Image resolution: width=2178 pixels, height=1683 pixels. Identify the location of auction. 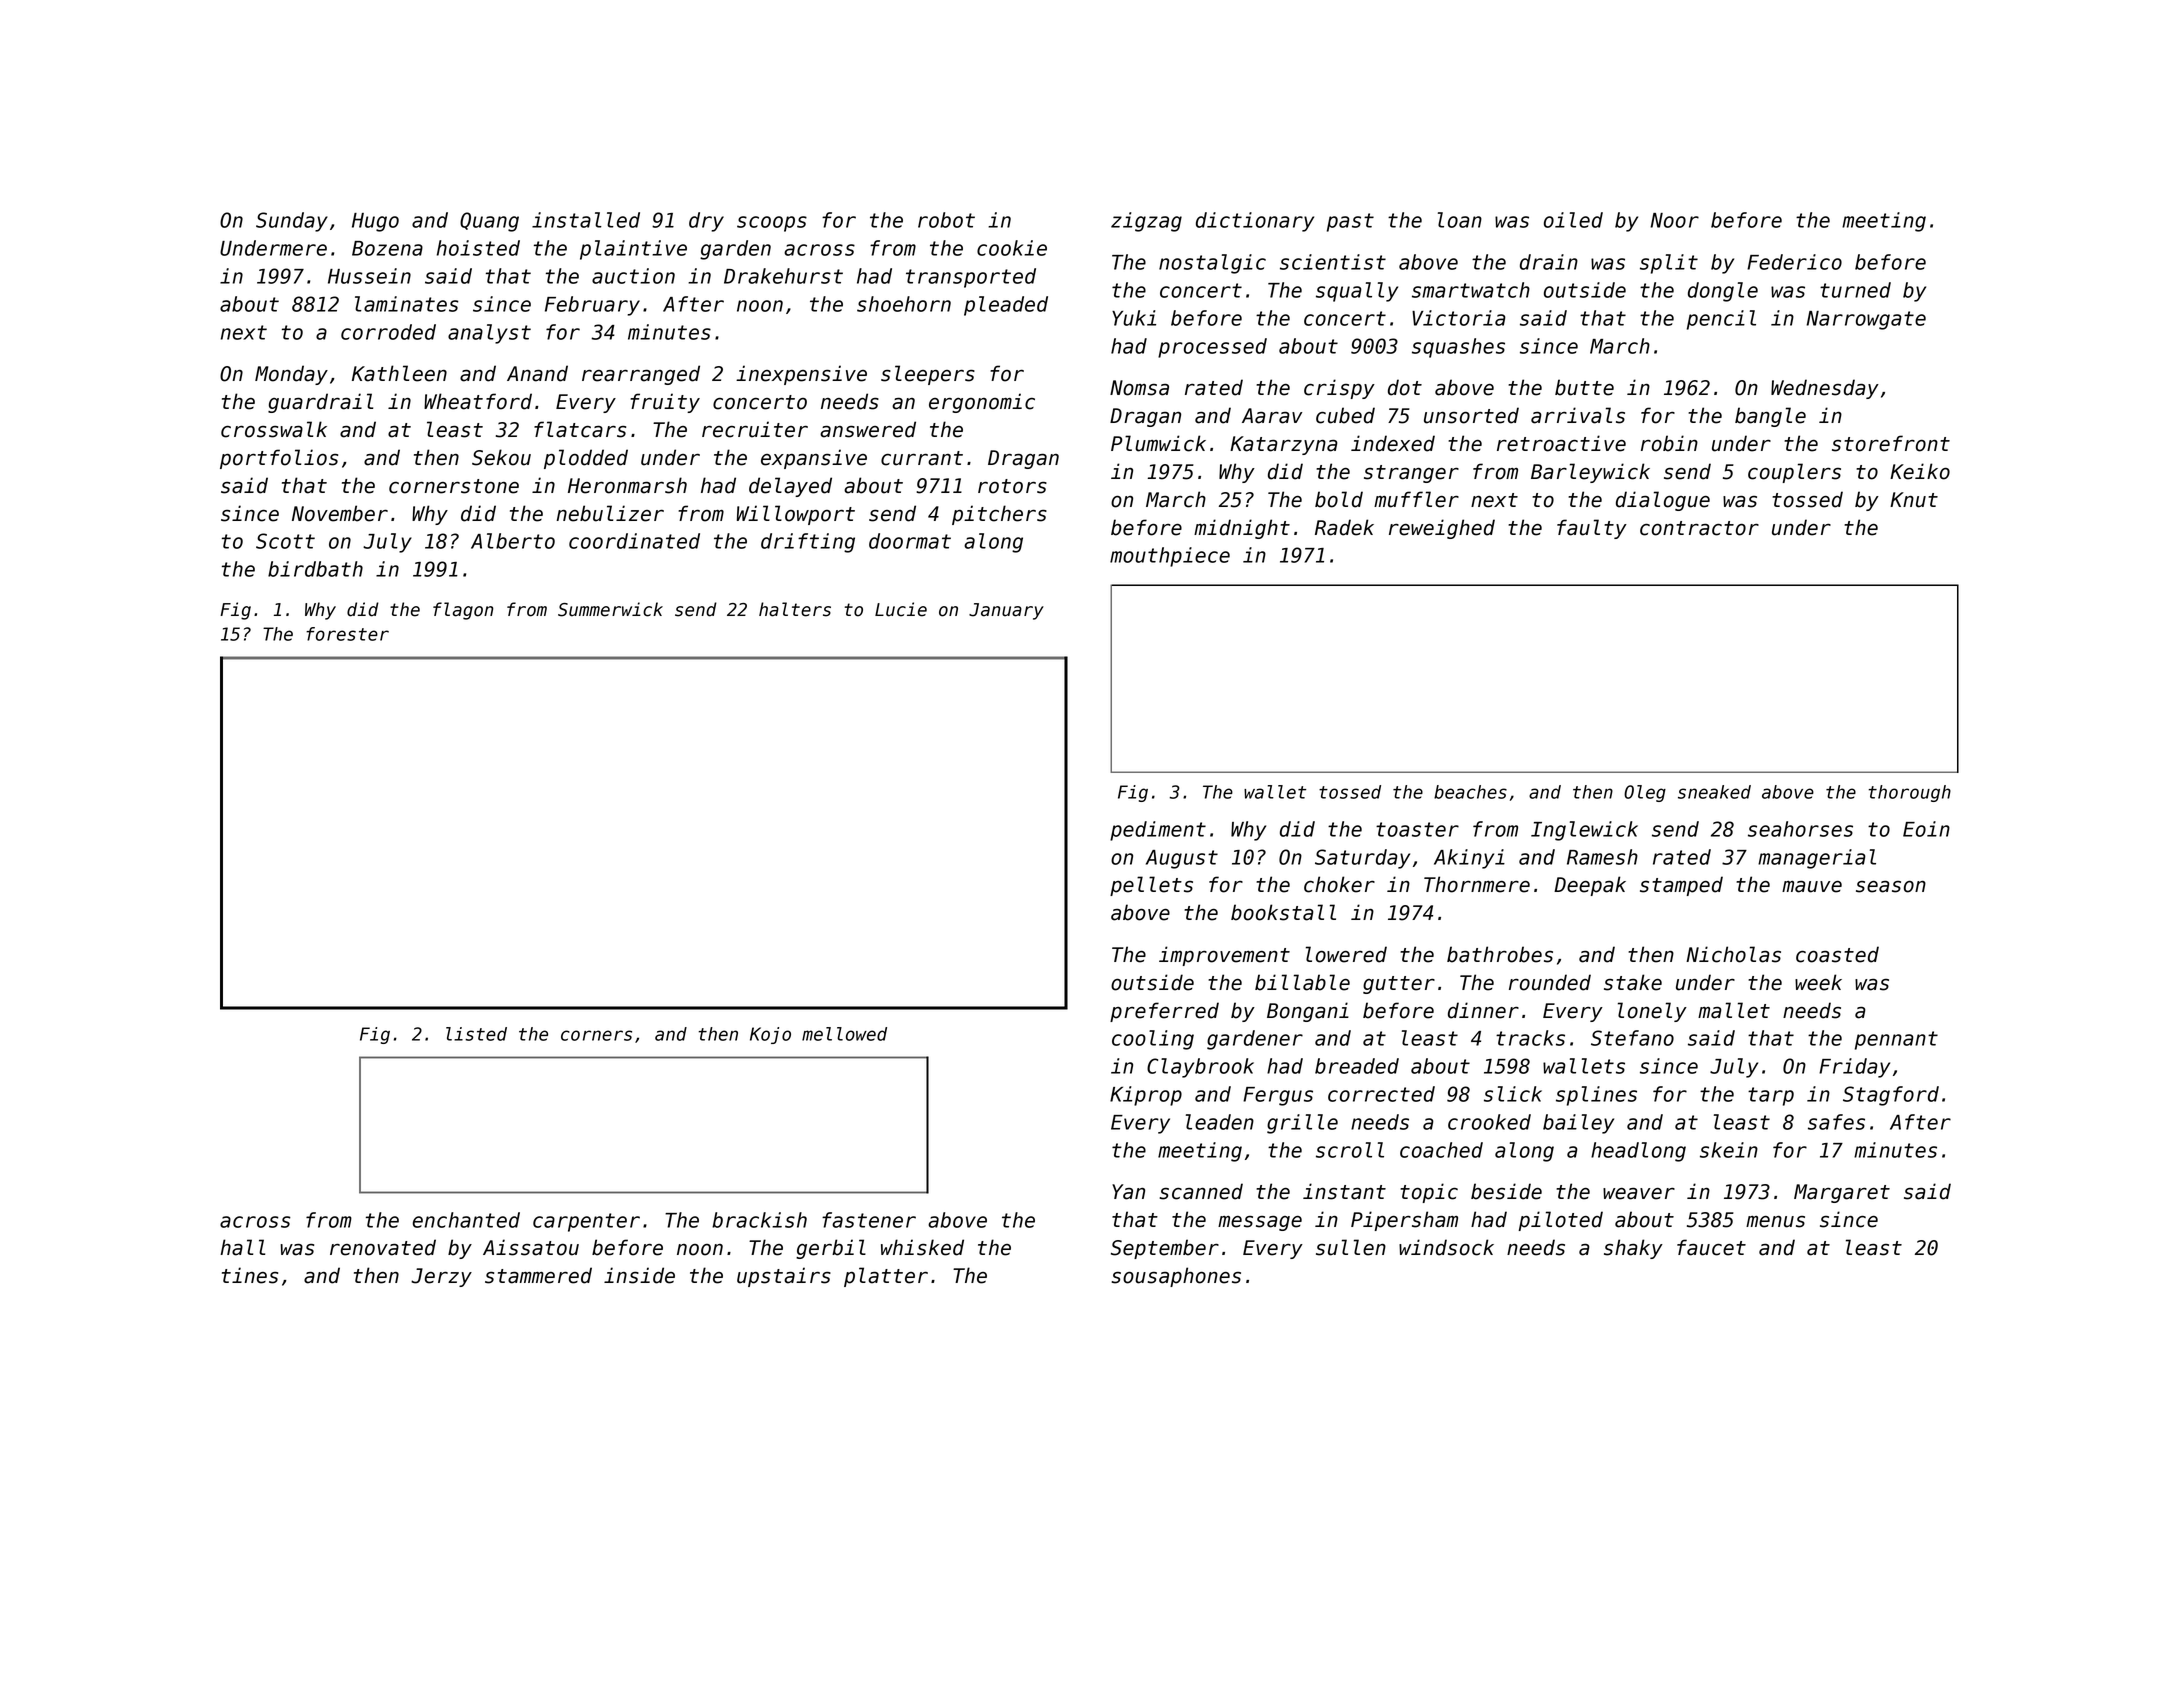
(633, 276).
